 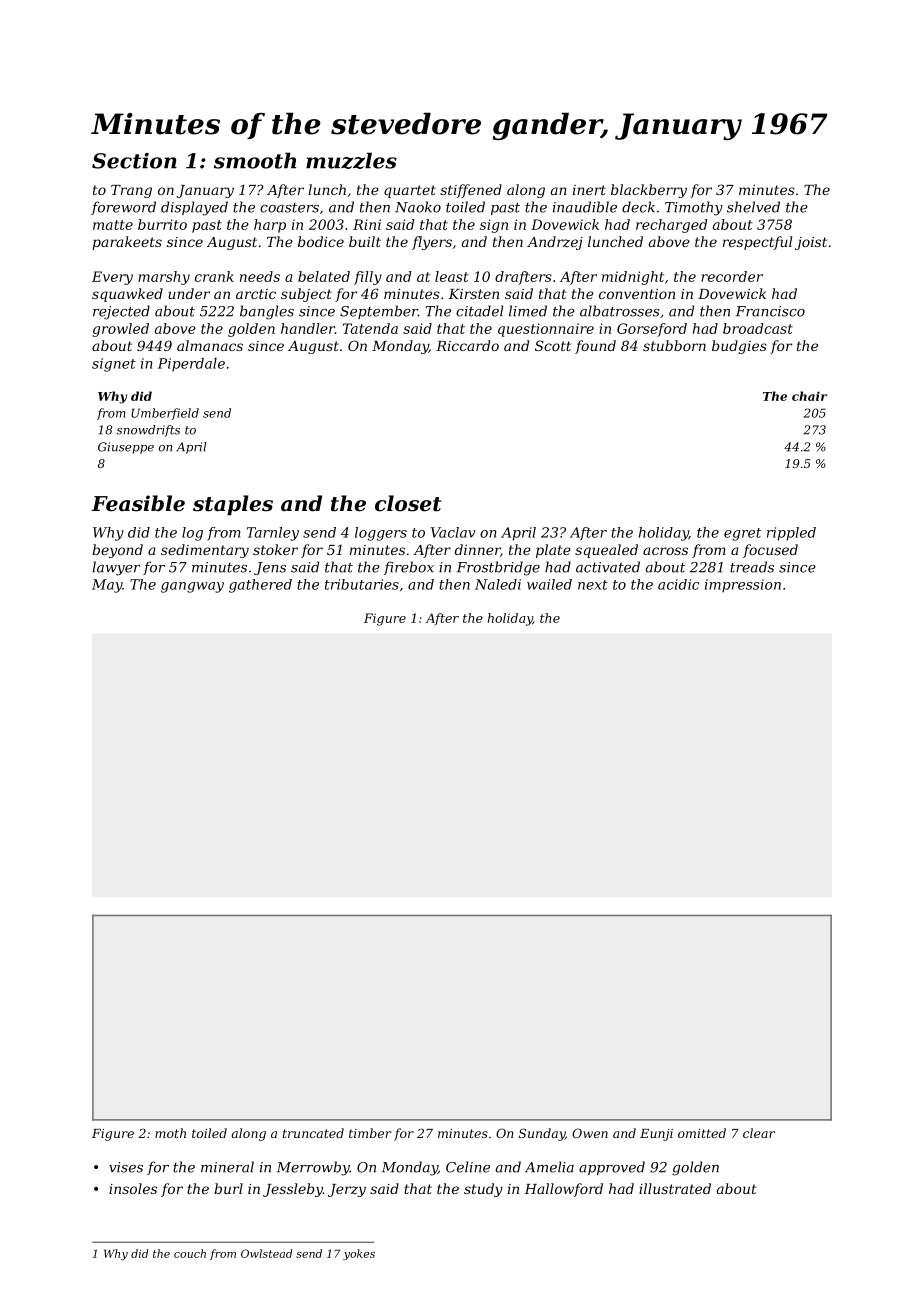 What do you see at coordinates (467, 345) in the screenshot?
I see `Riccardo` at bounding box center [467, 345].
